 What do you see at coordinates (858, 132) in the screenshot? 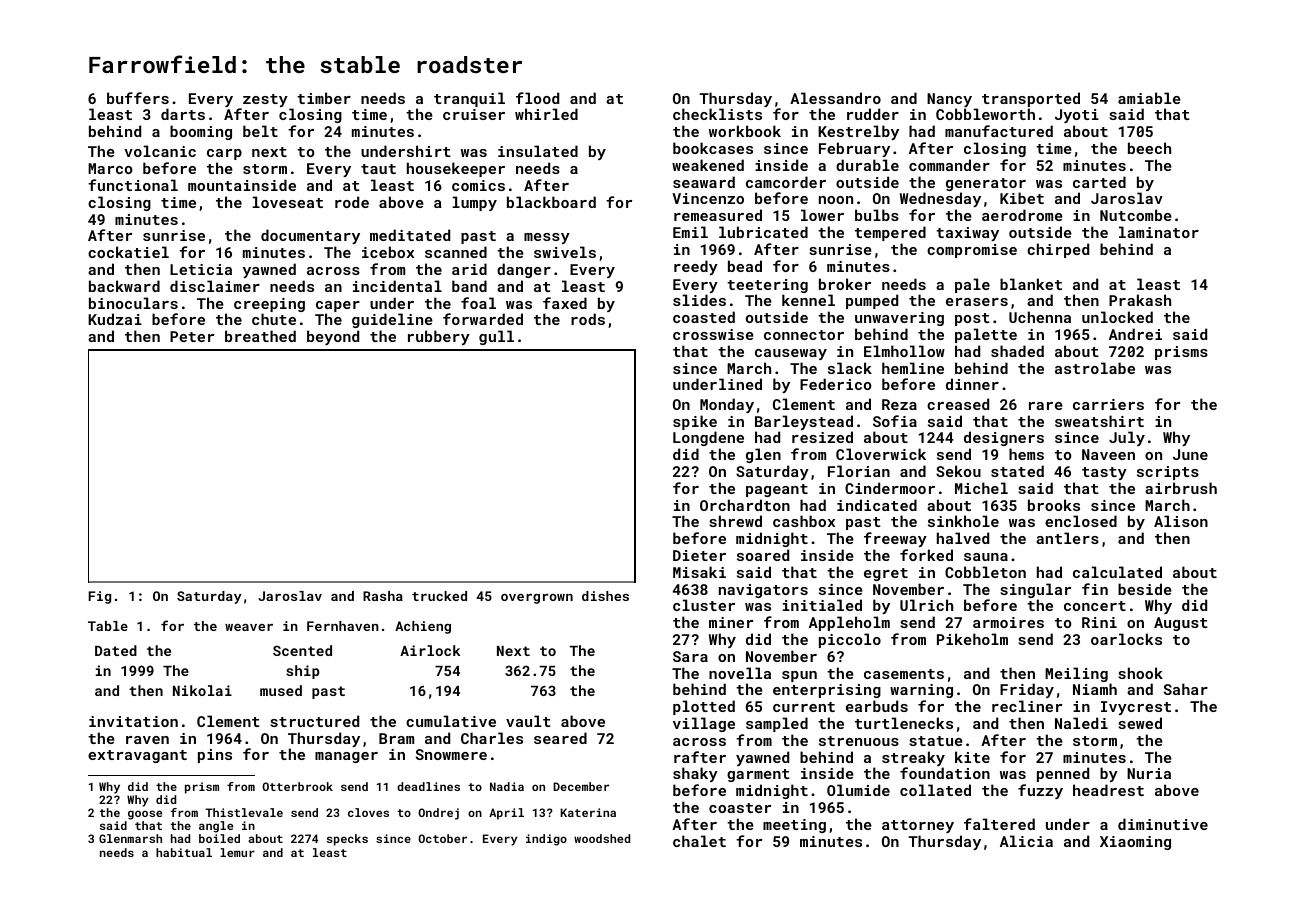
I see `Kestrelby` at bounding box center [858, 132].
